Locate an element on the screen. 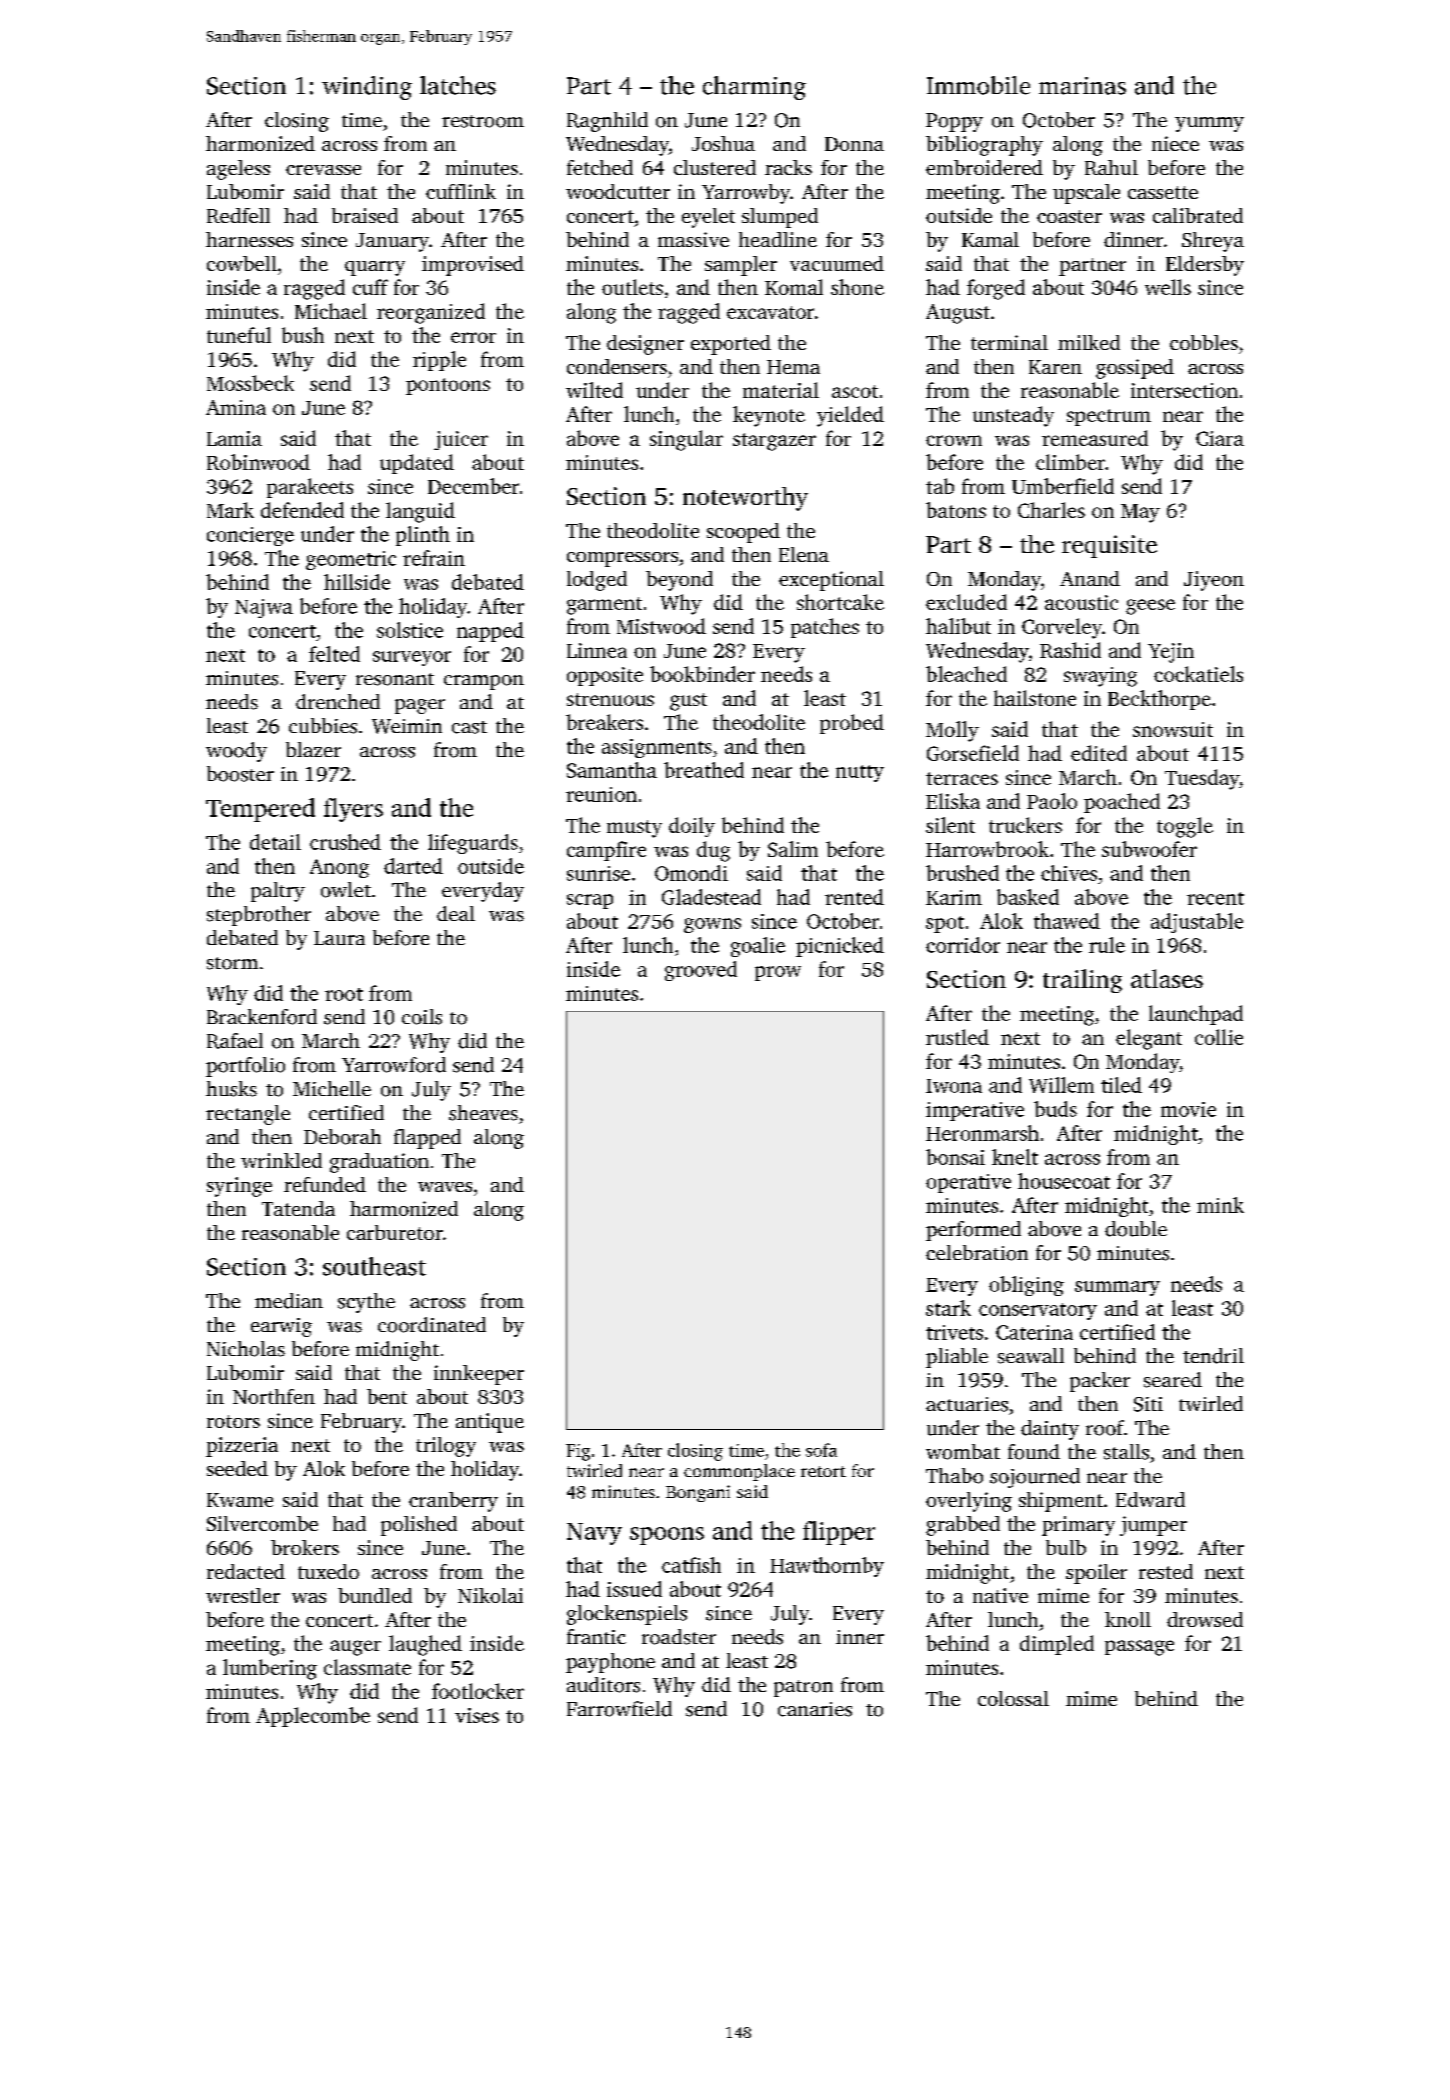 This screenshot has width=1450, height=2100. flyers is located at coordinates (353, 810).
